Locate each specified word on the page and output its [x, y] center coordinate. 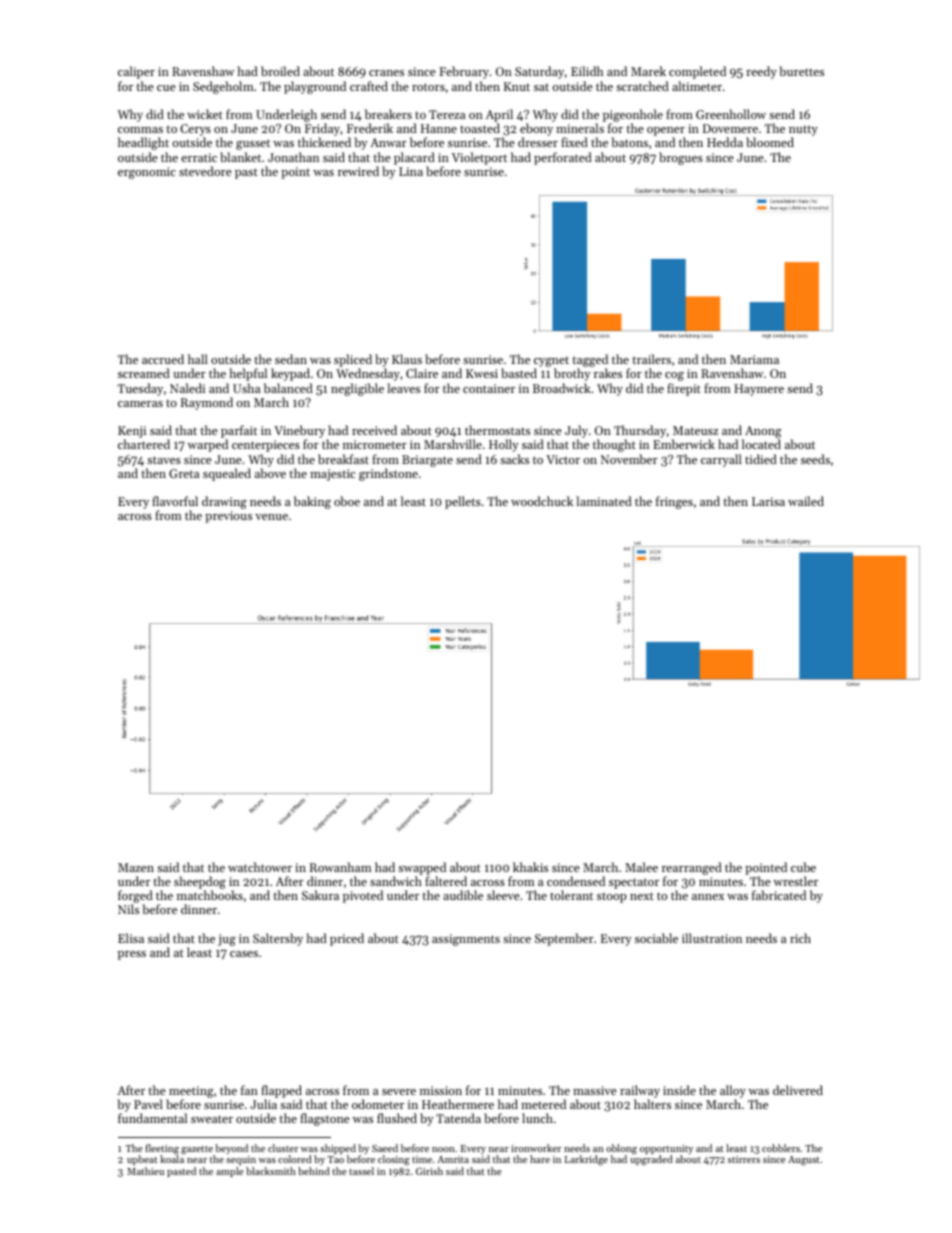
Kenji [132, 432]
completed [697, 72]
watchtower [260, 867]
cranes [386, 73]
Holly [503, 445]
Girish [429, 1171]
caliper [136, 72]
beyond [231, 1149]
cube [803, 867]
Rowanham [341, 867]
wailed [806, 501]
